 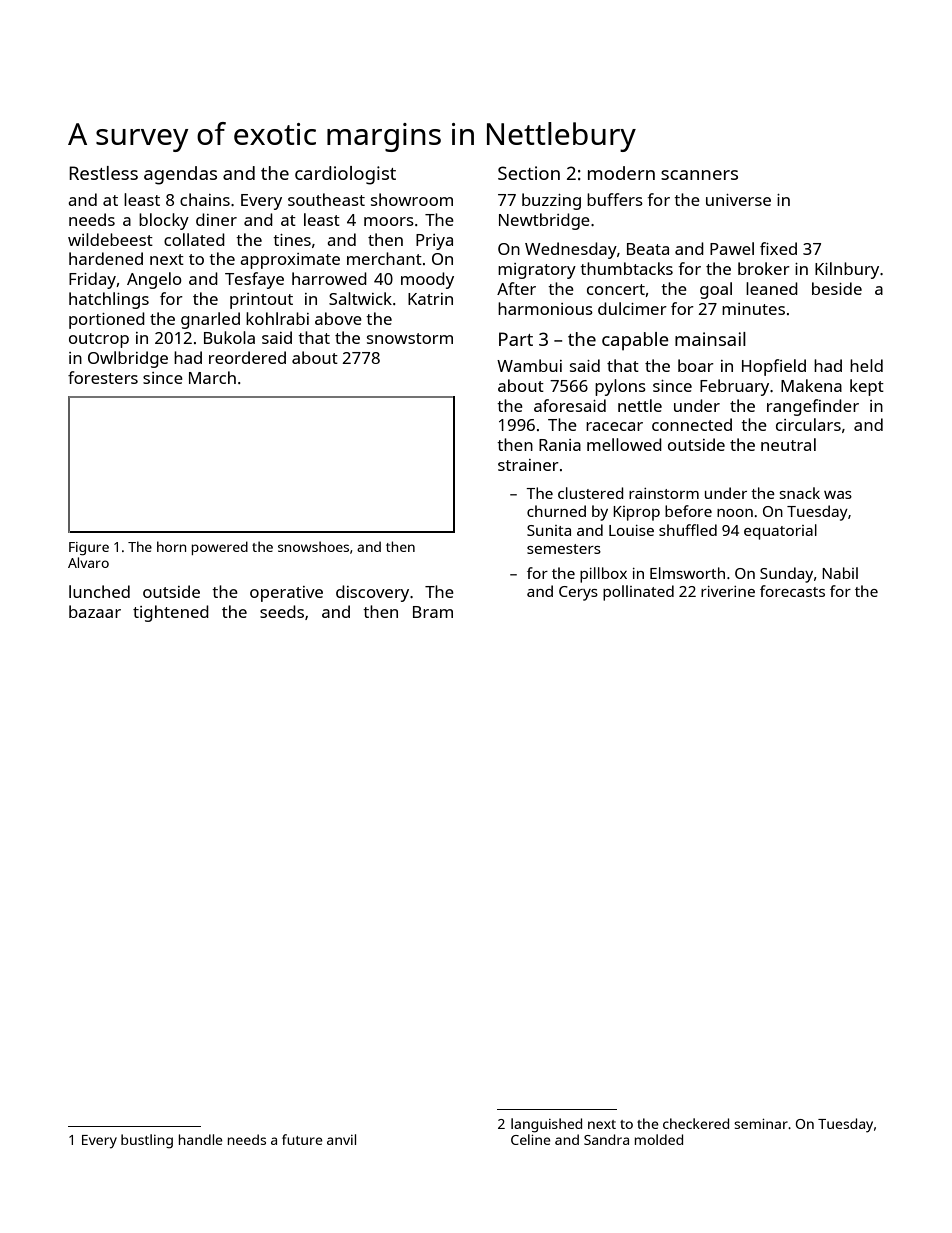 What do you see at coordinates (546, 1125) in the image?
I see `languished` at bounding box center [546, 1125].
